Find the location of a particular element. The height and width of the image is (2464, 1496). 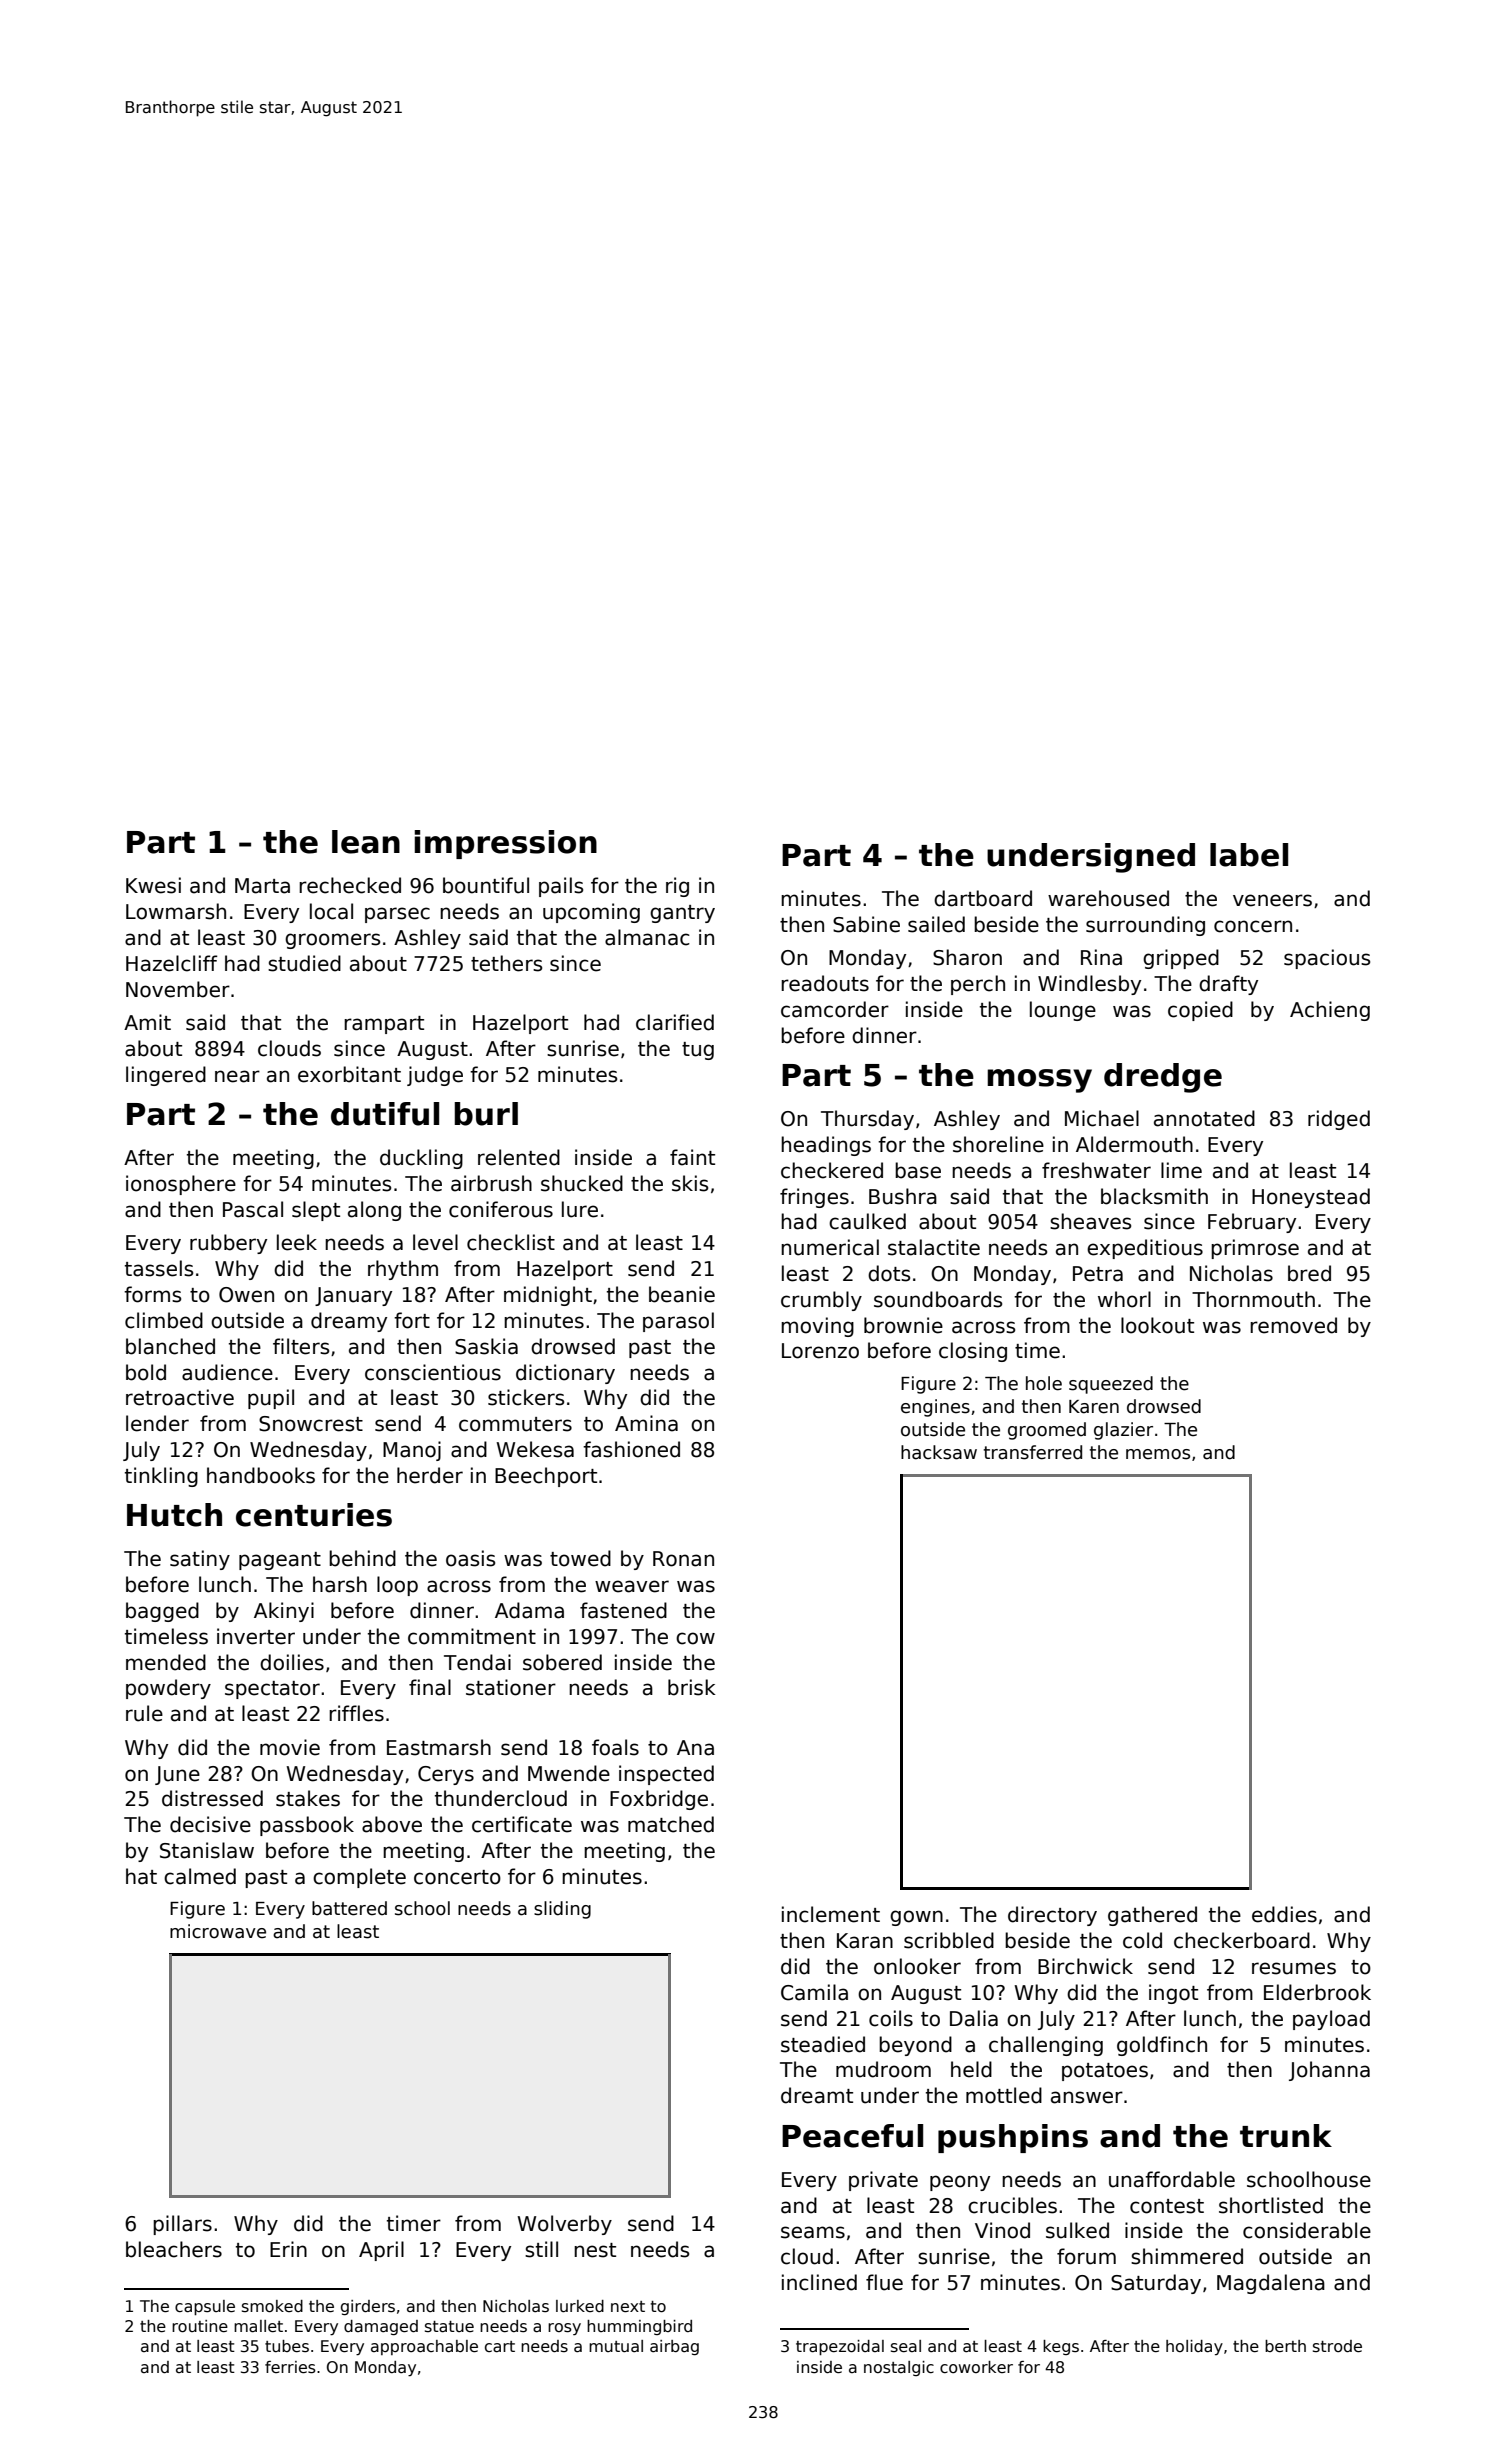

rig is located at coordinates (677, 887).
